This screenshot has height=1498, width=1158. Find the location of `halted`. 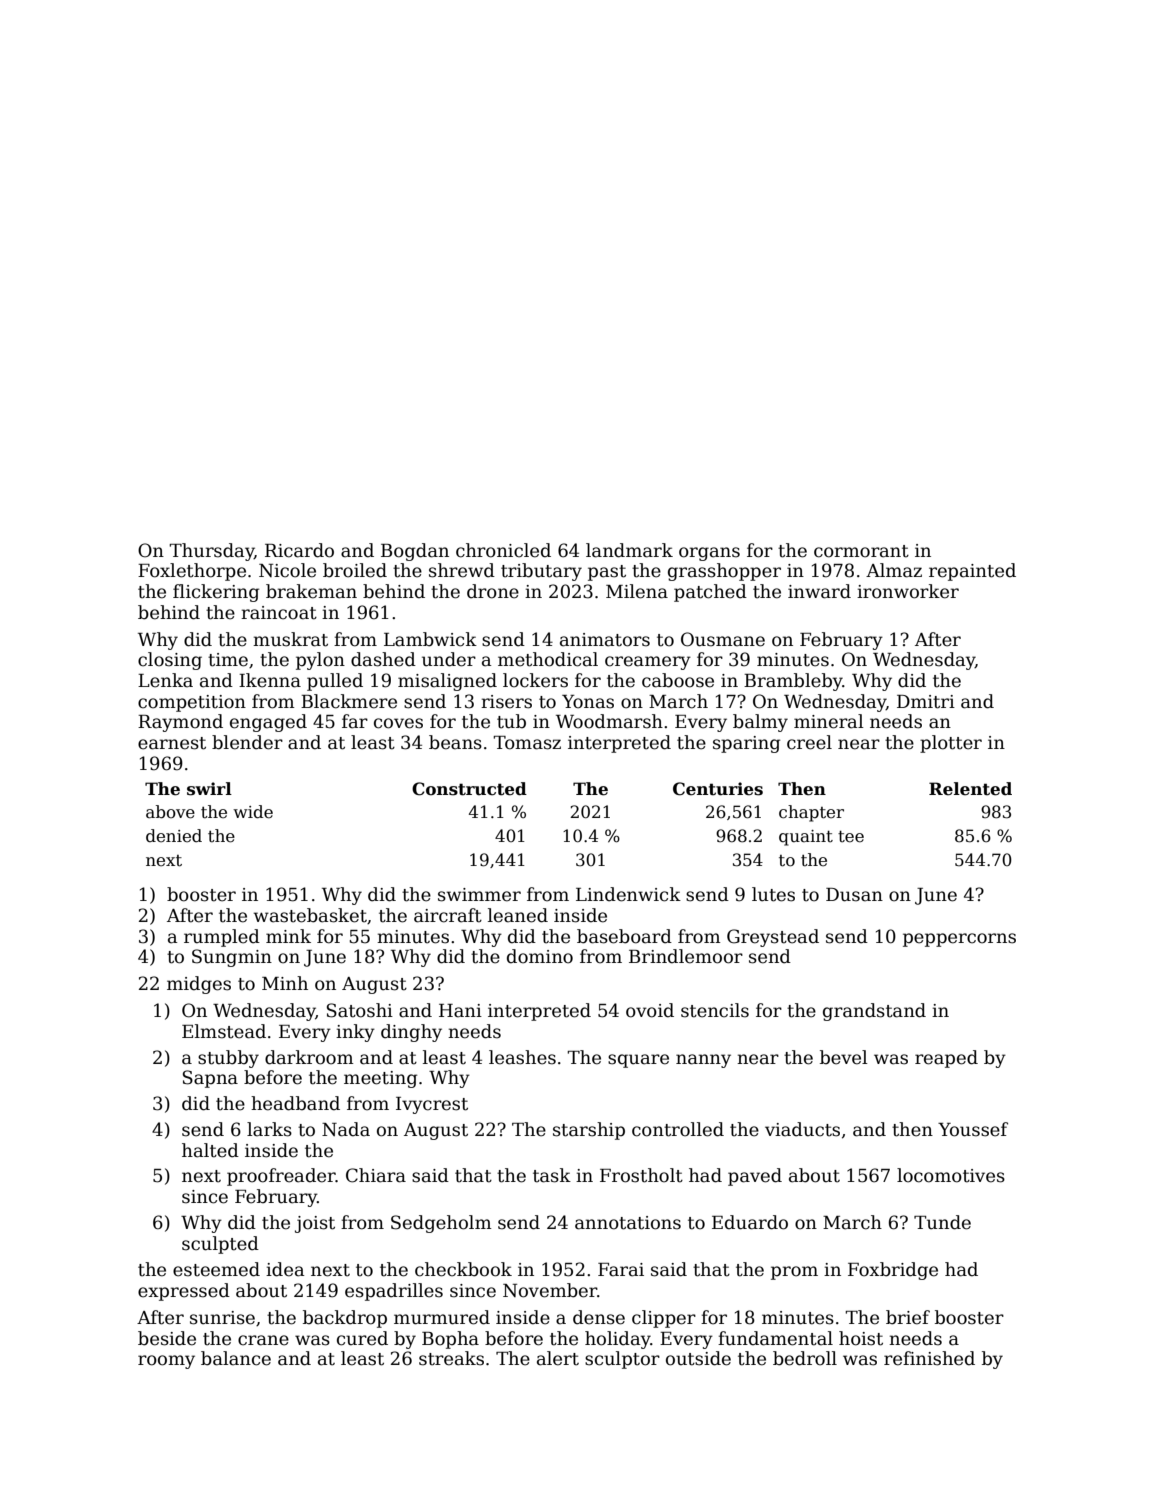

halted is located at coordinates (210, 1150).
